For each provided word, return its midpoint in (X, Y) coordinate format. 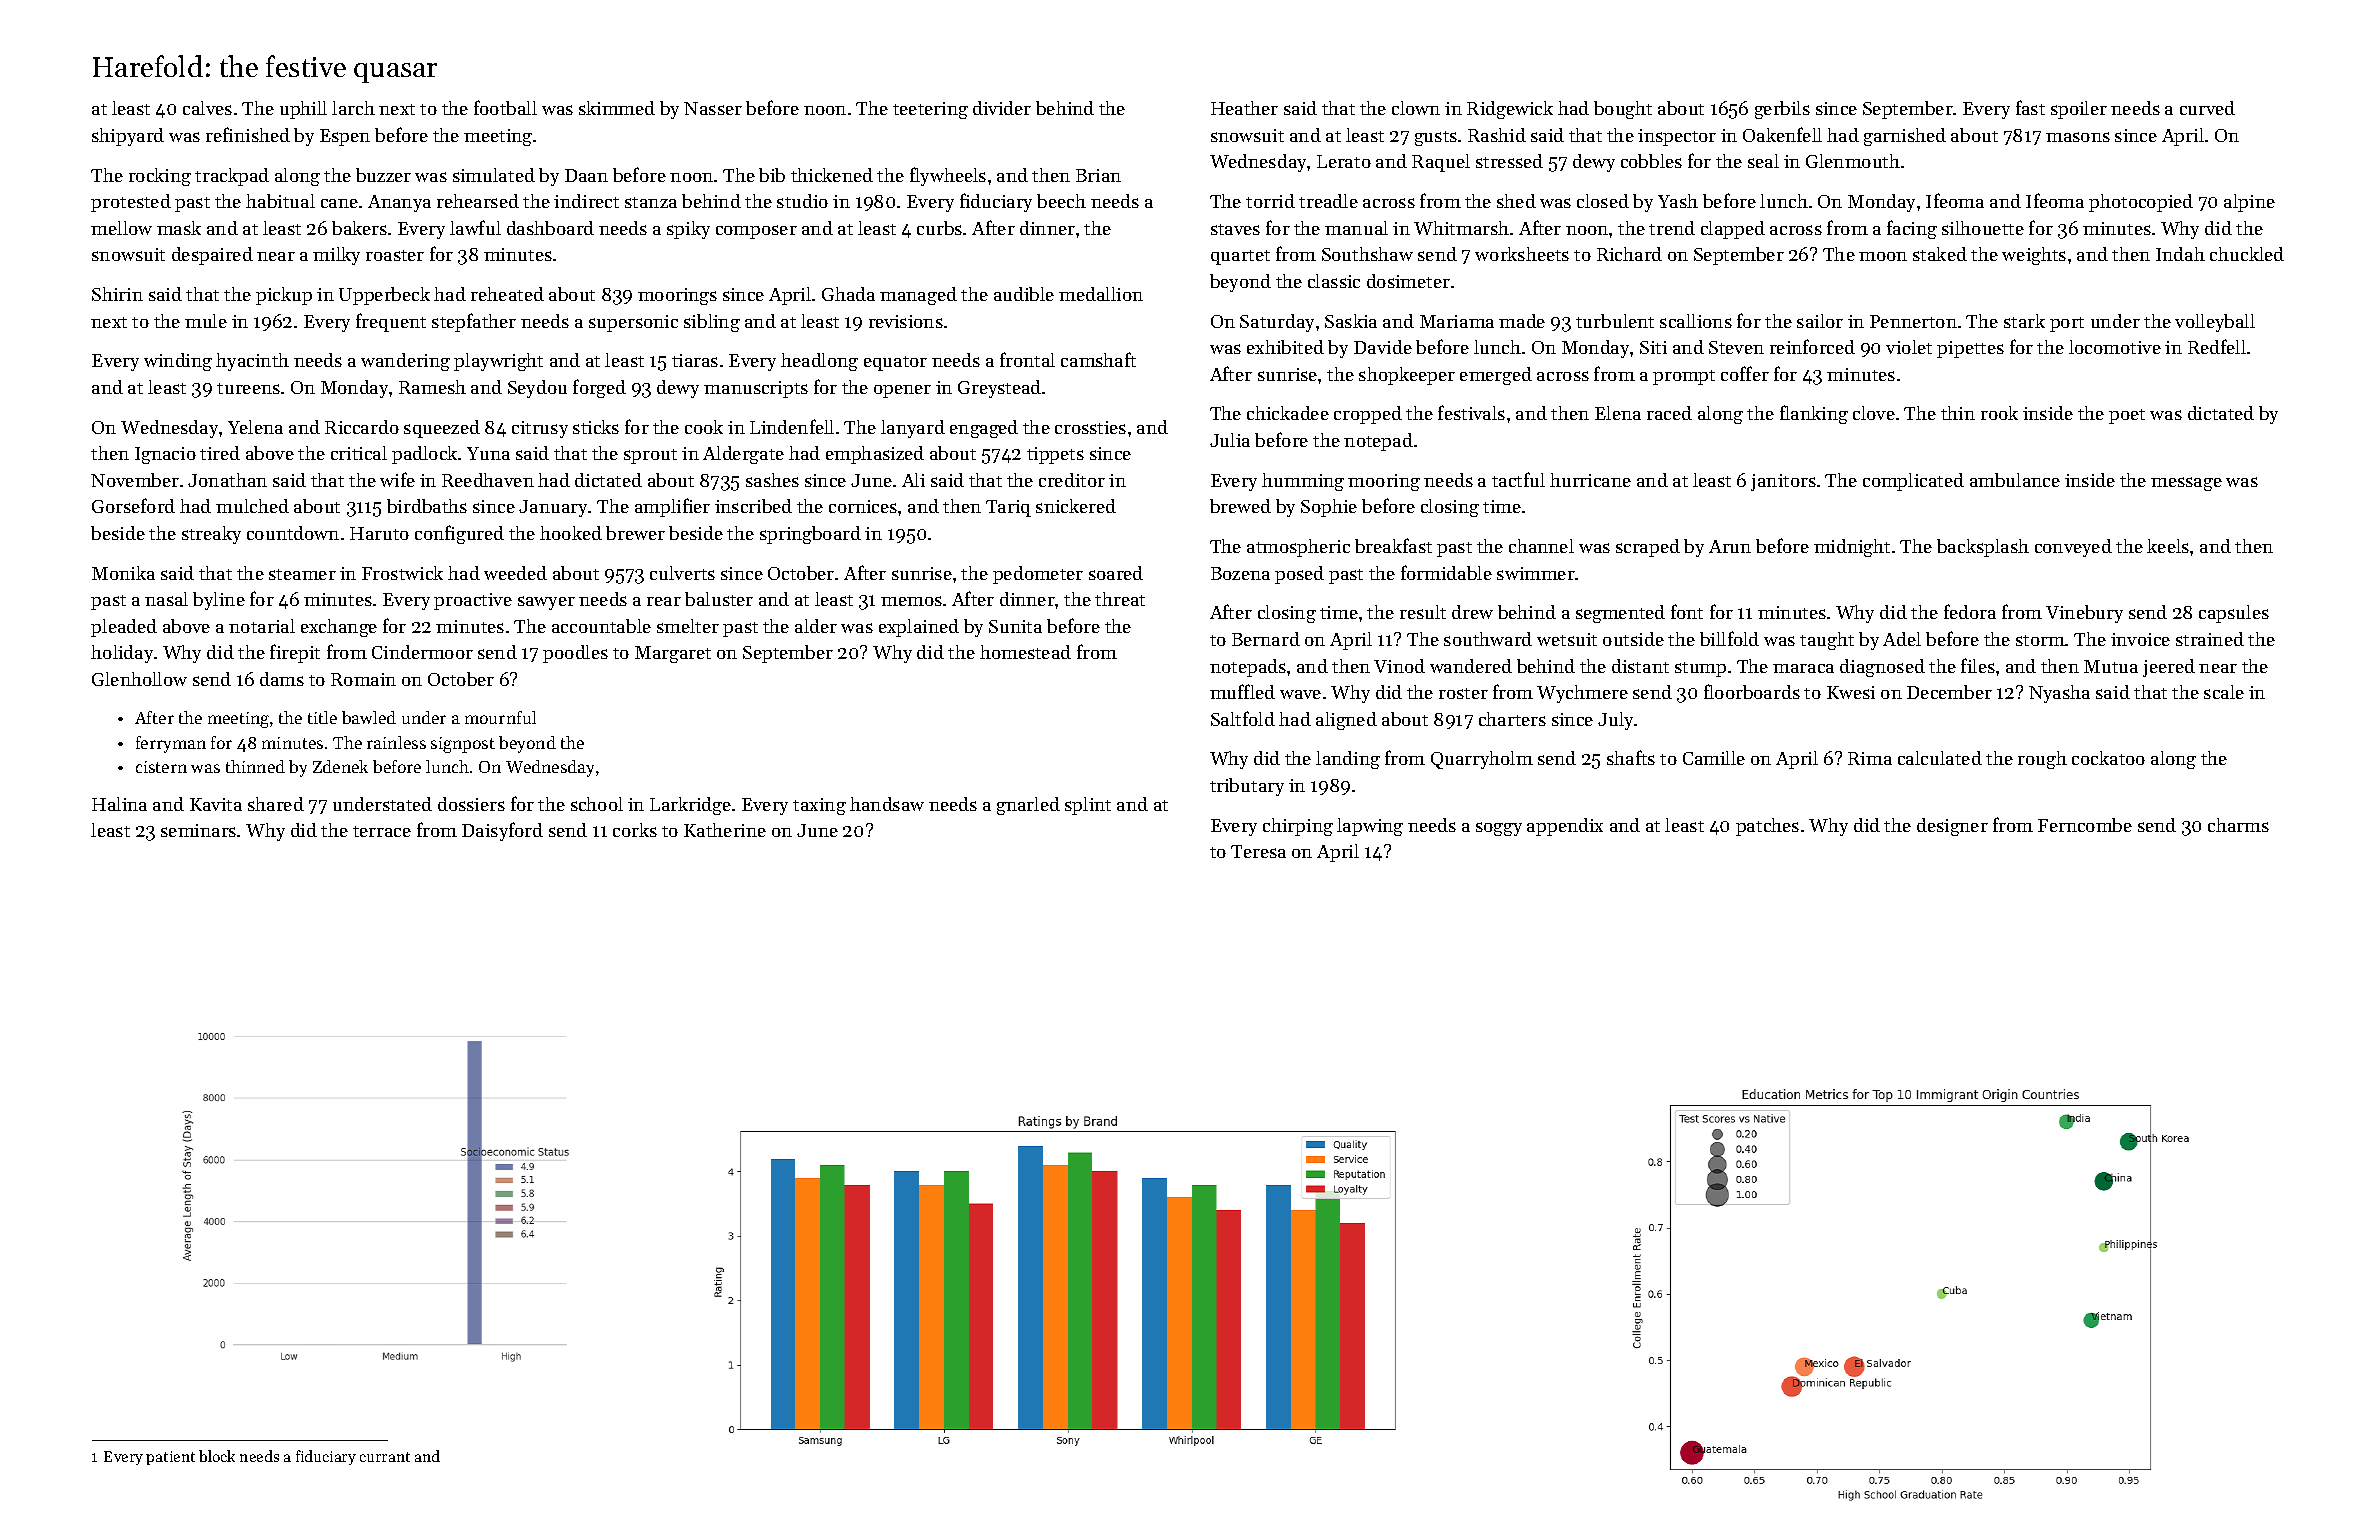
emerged (1496, 376)
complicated (1913, 482)
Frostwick (402, 573)
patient (170, 1458)
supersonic (633, 323)
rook (1999, 413)
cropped (1368, 415)
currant (385, 1457)
